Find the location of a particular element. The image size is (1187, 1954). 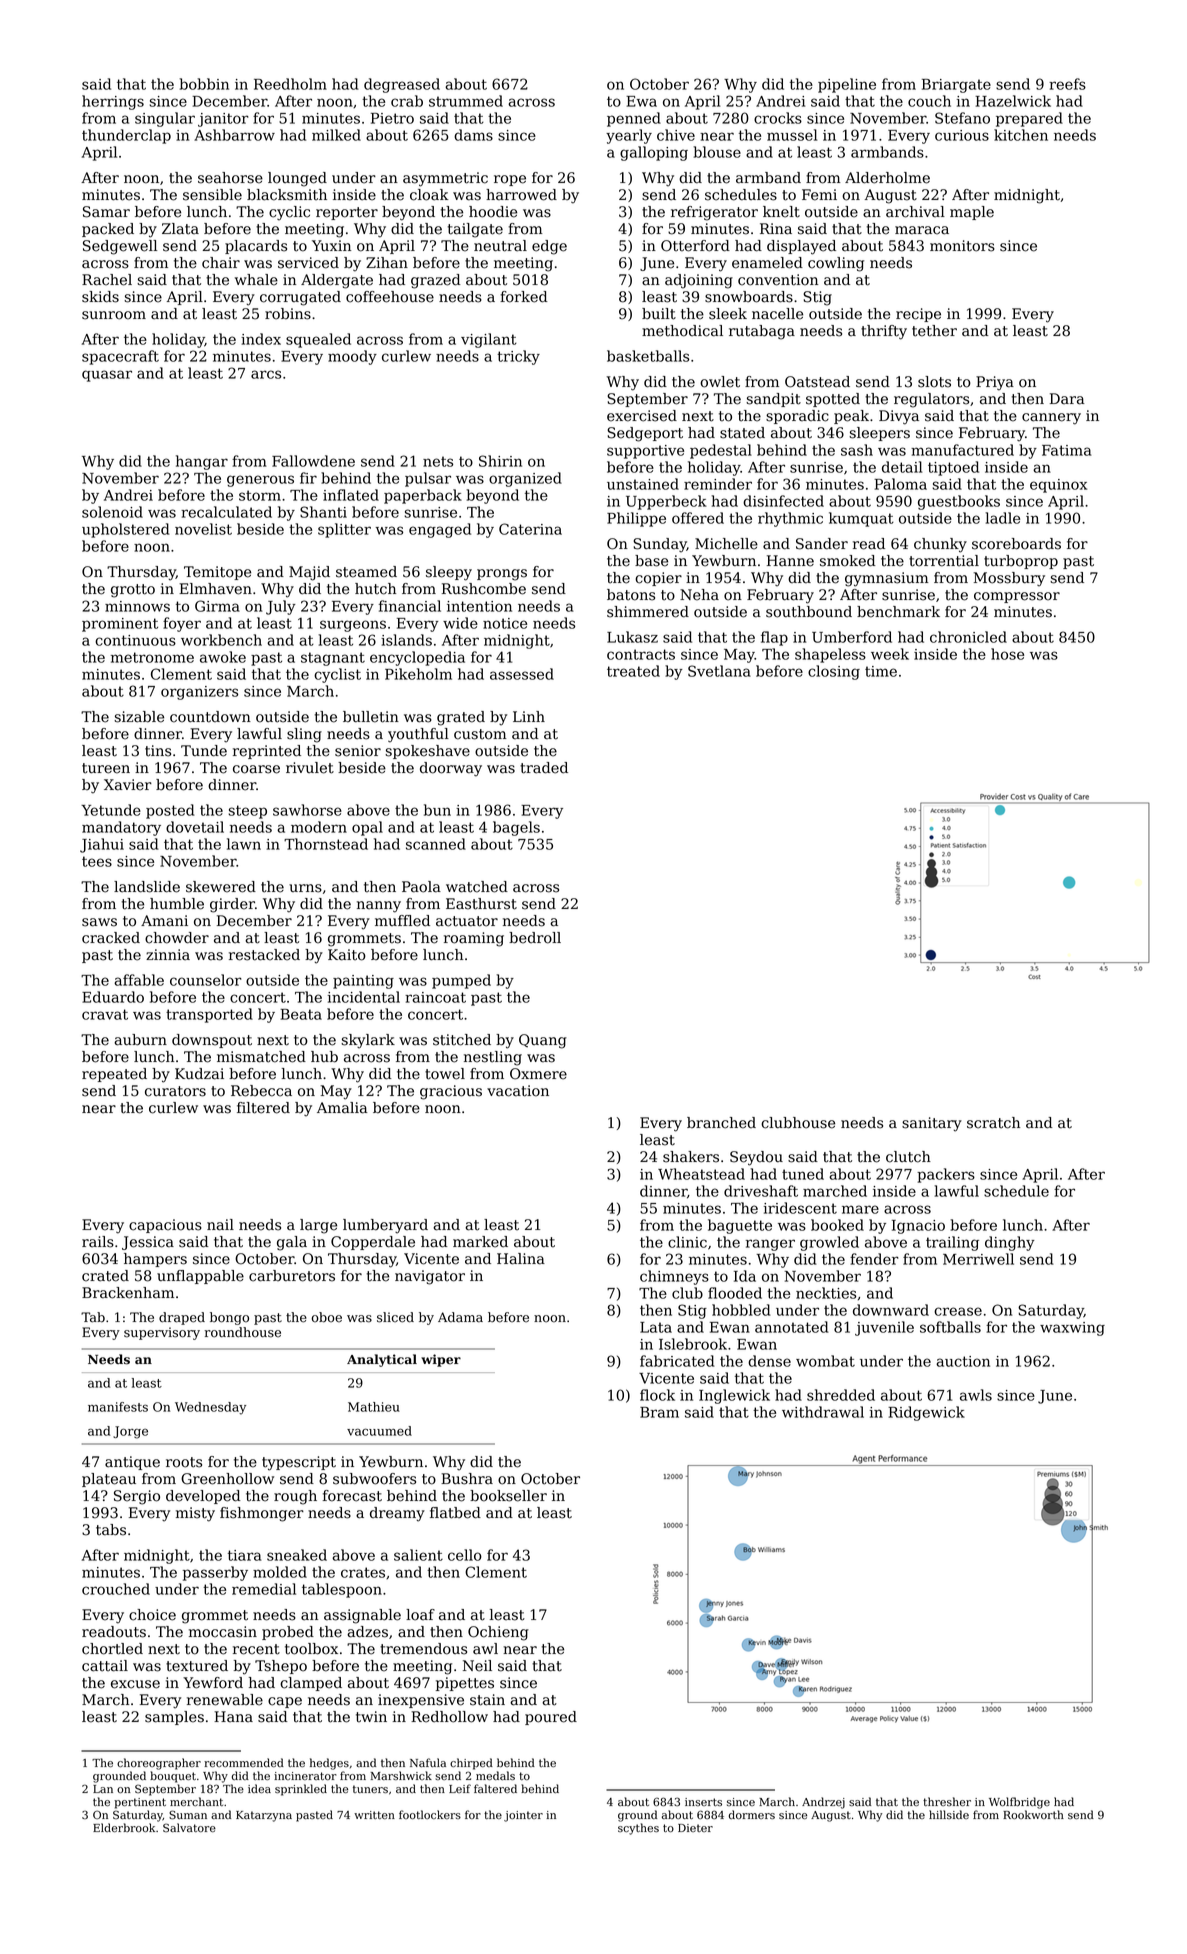

recalculated is located at coordinates (226, 512).
